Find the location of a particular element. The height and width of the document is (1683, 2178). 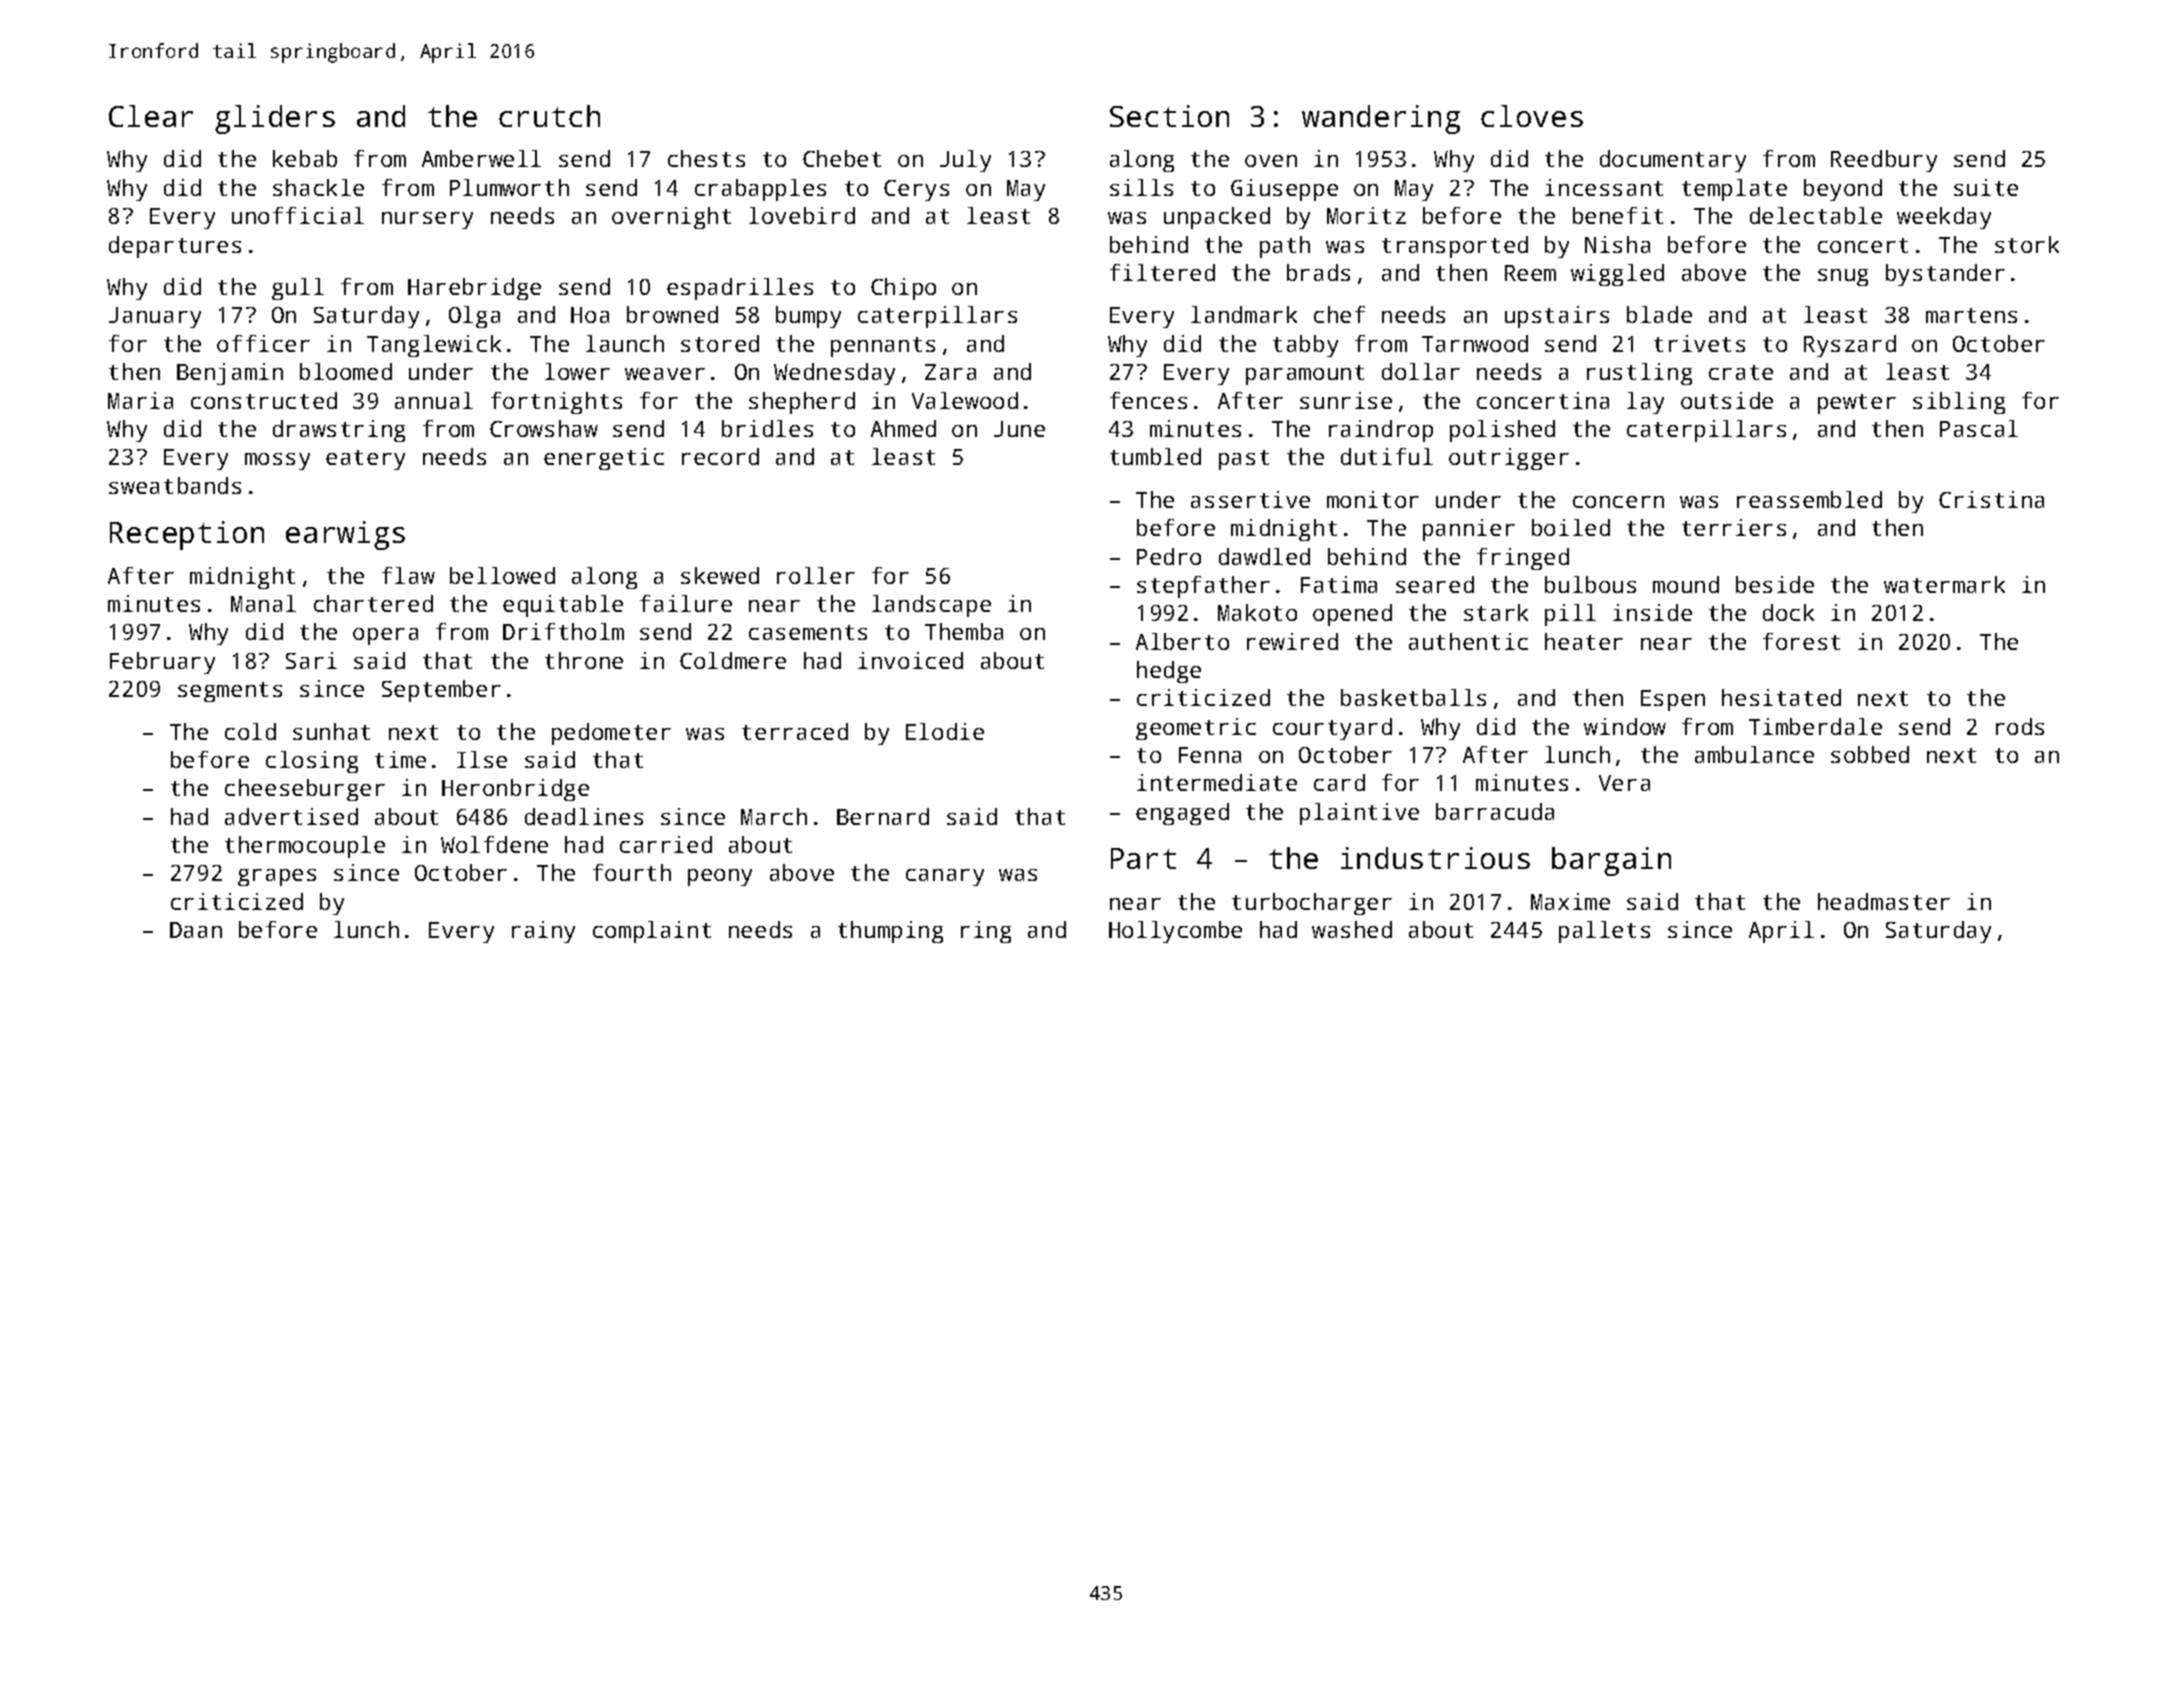

sweatbands is located at coordinates (175, 485).
